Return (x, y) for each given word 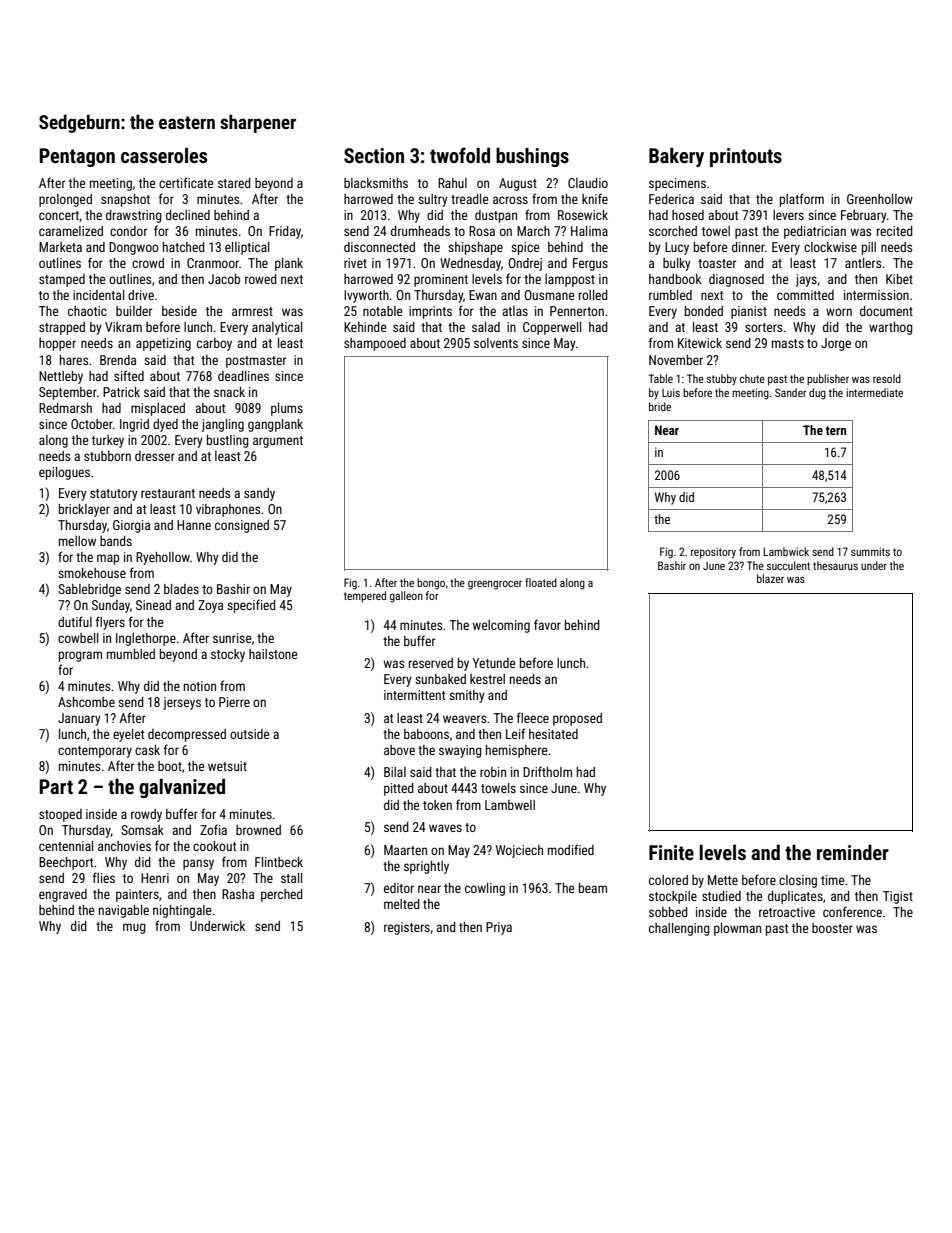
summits (870, 551)
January (79, 719)
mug (134, 928)
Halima (589, 231)
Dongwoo (134, 248)
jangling (223, 425)
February (864, 216)
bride (660, 406)
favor (547, 624)
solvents (496, 343)
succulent (788, 565)
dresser (155, 456)
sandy (259, 494)
